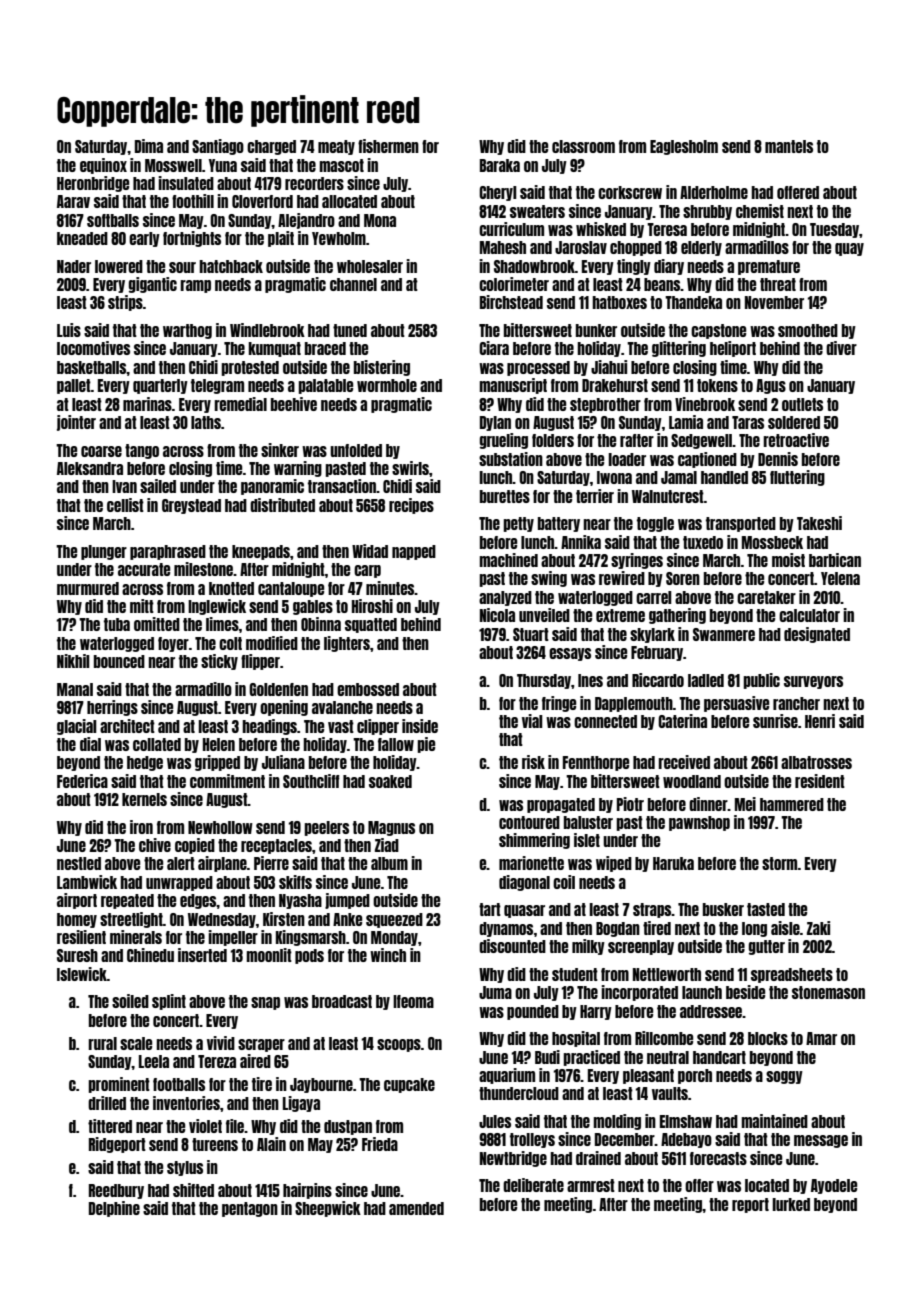 This screenshot has width=924, height=1314. Describe the element at coordinates (119, 1085) in the screenshot. I see `prominent` at that location.
